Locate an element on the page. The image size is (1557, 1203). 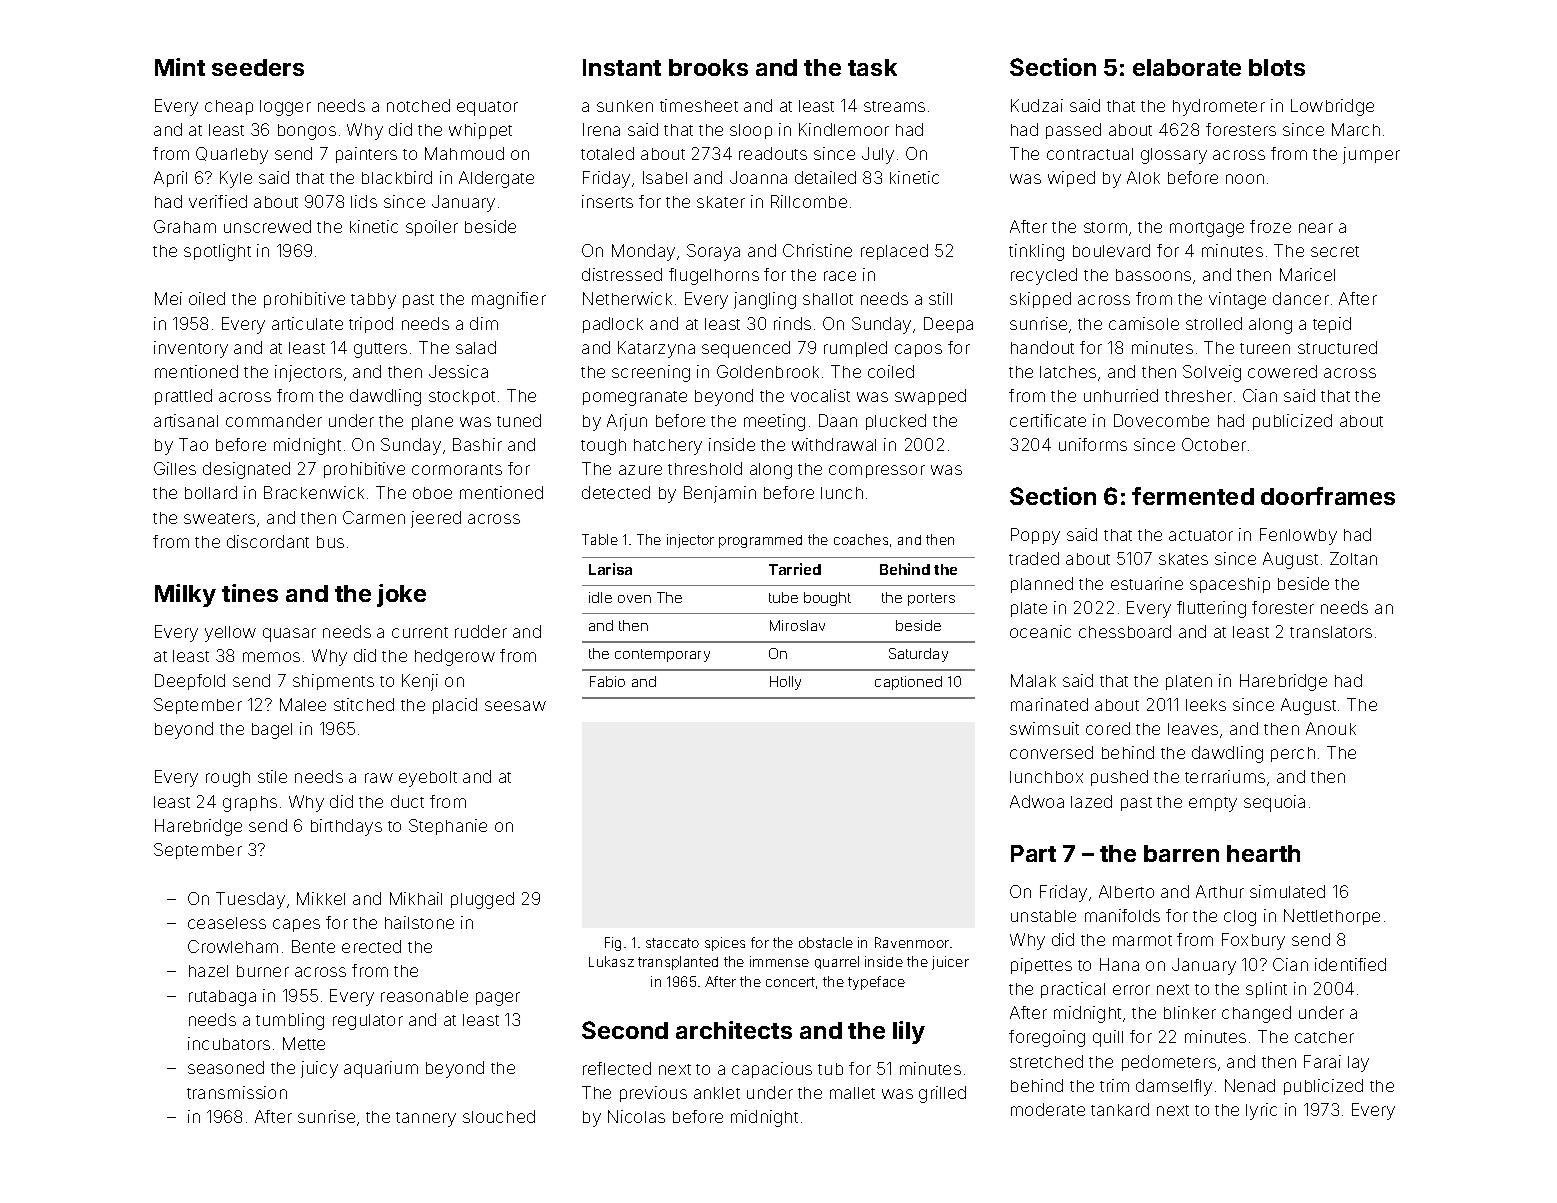
wiped is located at coordinates (1071, 179).
